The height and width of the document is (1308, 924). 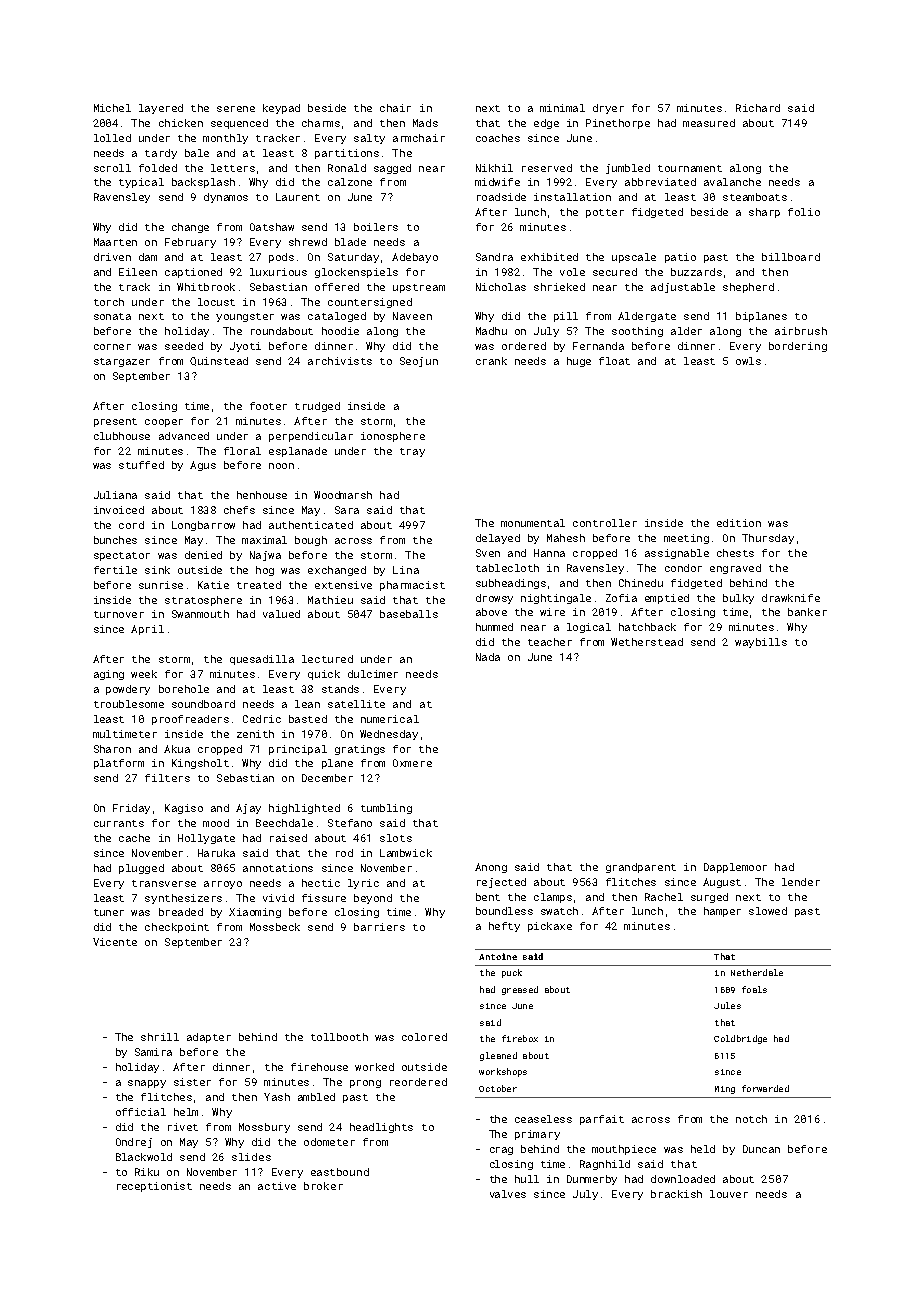 What do you see at coordinates (415, 258) in the document?
I see `Adebayo` at bounding box center [415, 258].
